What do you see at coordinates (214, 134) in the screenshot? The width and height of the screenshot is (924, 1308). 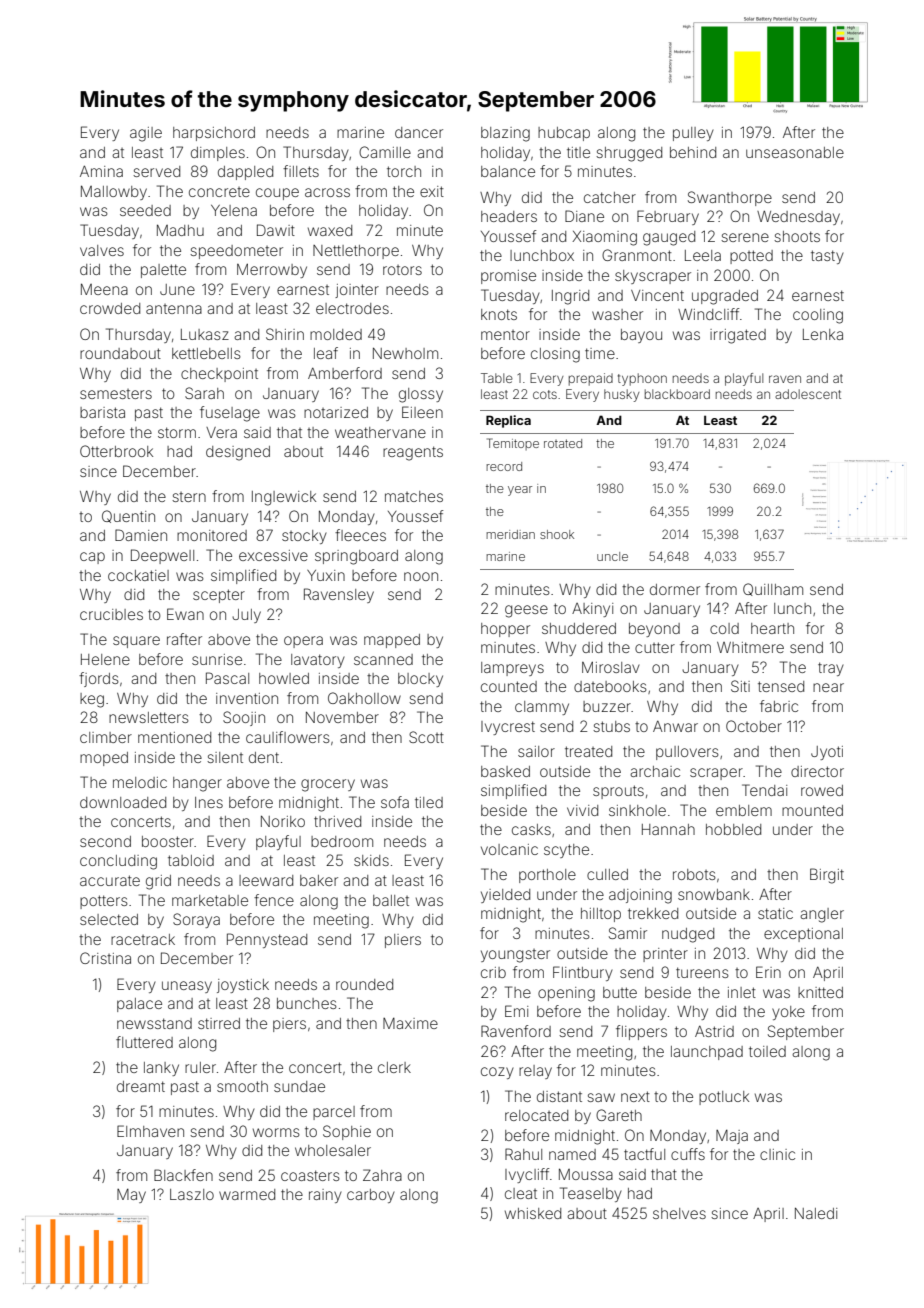 I see `harpsichord` at bounding box center [214, 134].
